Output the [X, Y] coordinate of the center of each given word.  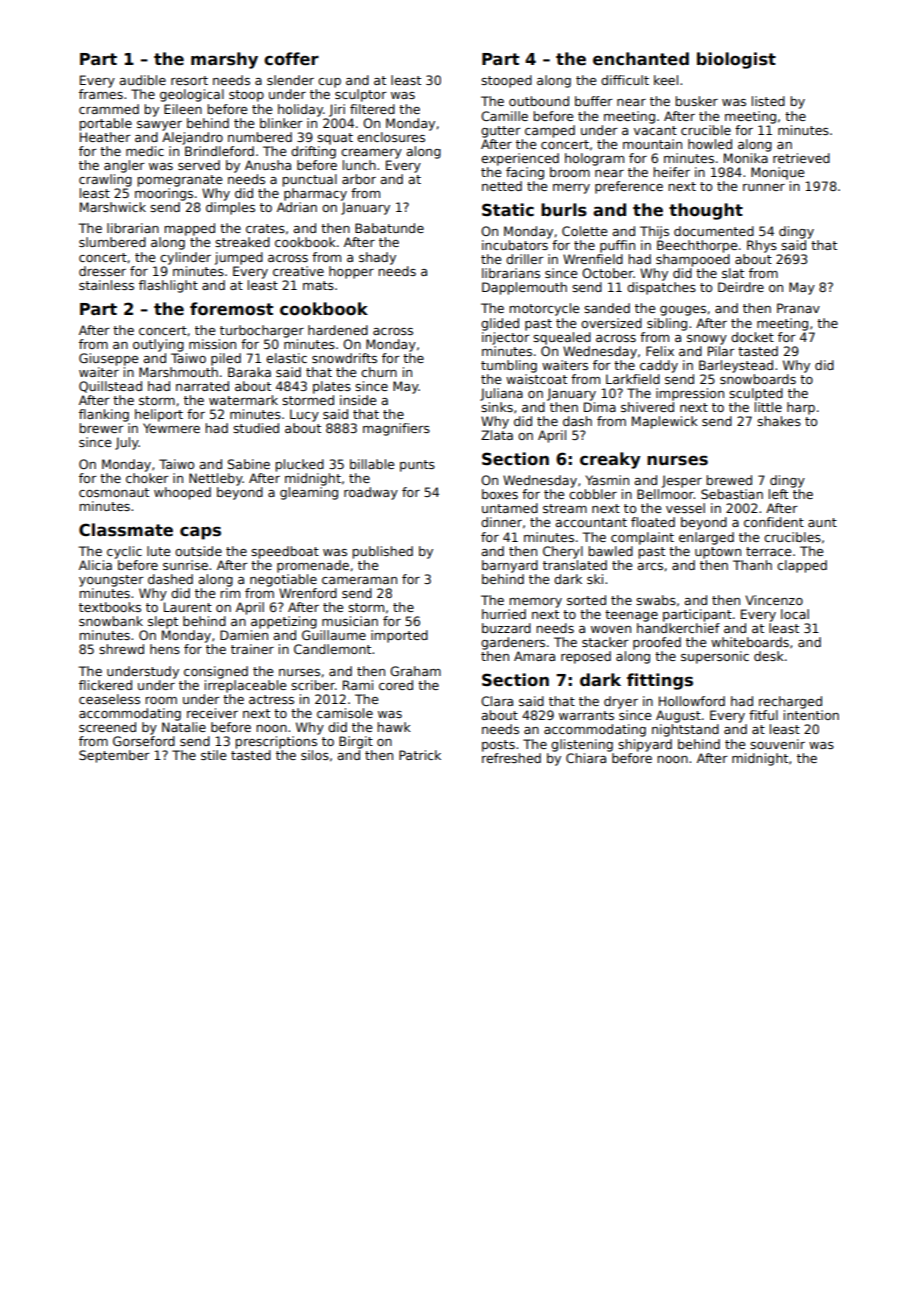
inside [358, 400]
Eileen [183, 109]
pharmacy [315, 194]
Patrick [420, 755]
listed [768, 101]
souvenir [777, 744]
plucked [299, 465]
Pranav [798, 308]
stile [213, 755]
